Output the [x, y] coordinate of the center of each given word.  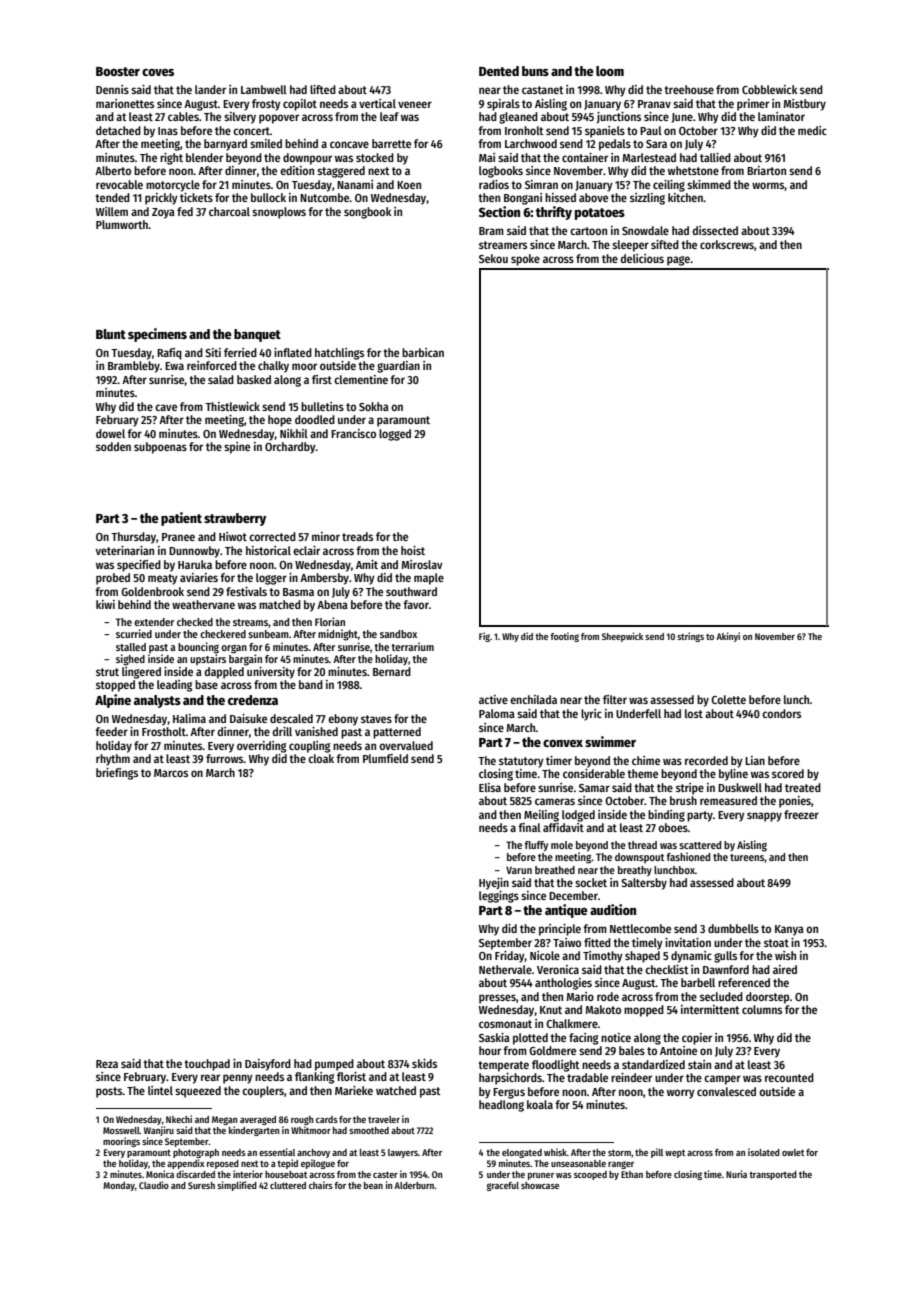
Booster [118, 71]
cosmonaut [505, 1024]
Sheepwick [622, 637]
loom [610, 71]
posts [109, 1092]
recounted [789, 1077]
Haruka [195, 564]
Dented [499, 71]
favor [416, 604]
